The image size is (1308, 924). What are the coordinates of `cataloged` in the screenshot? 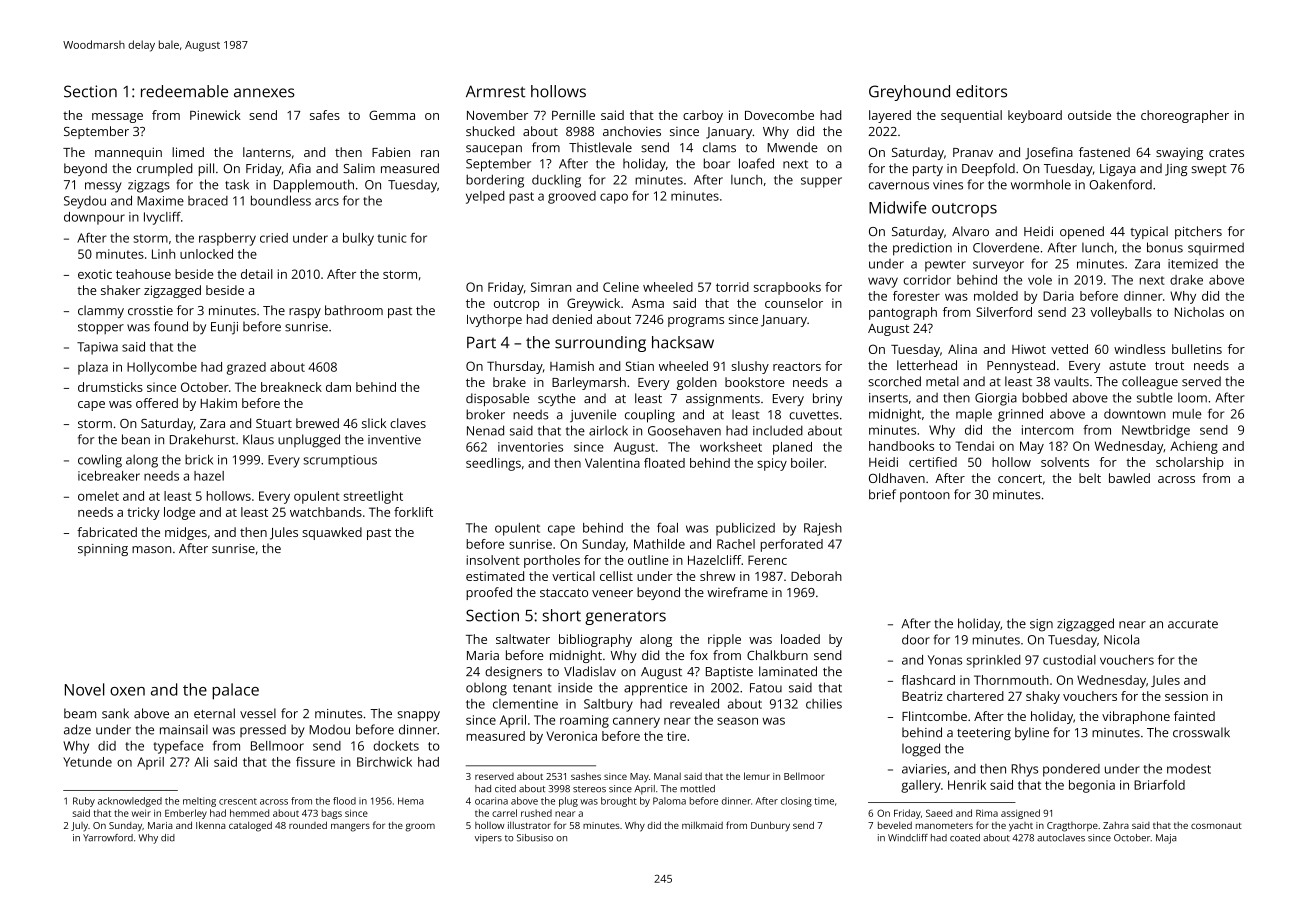 It's located at (250, 826).
